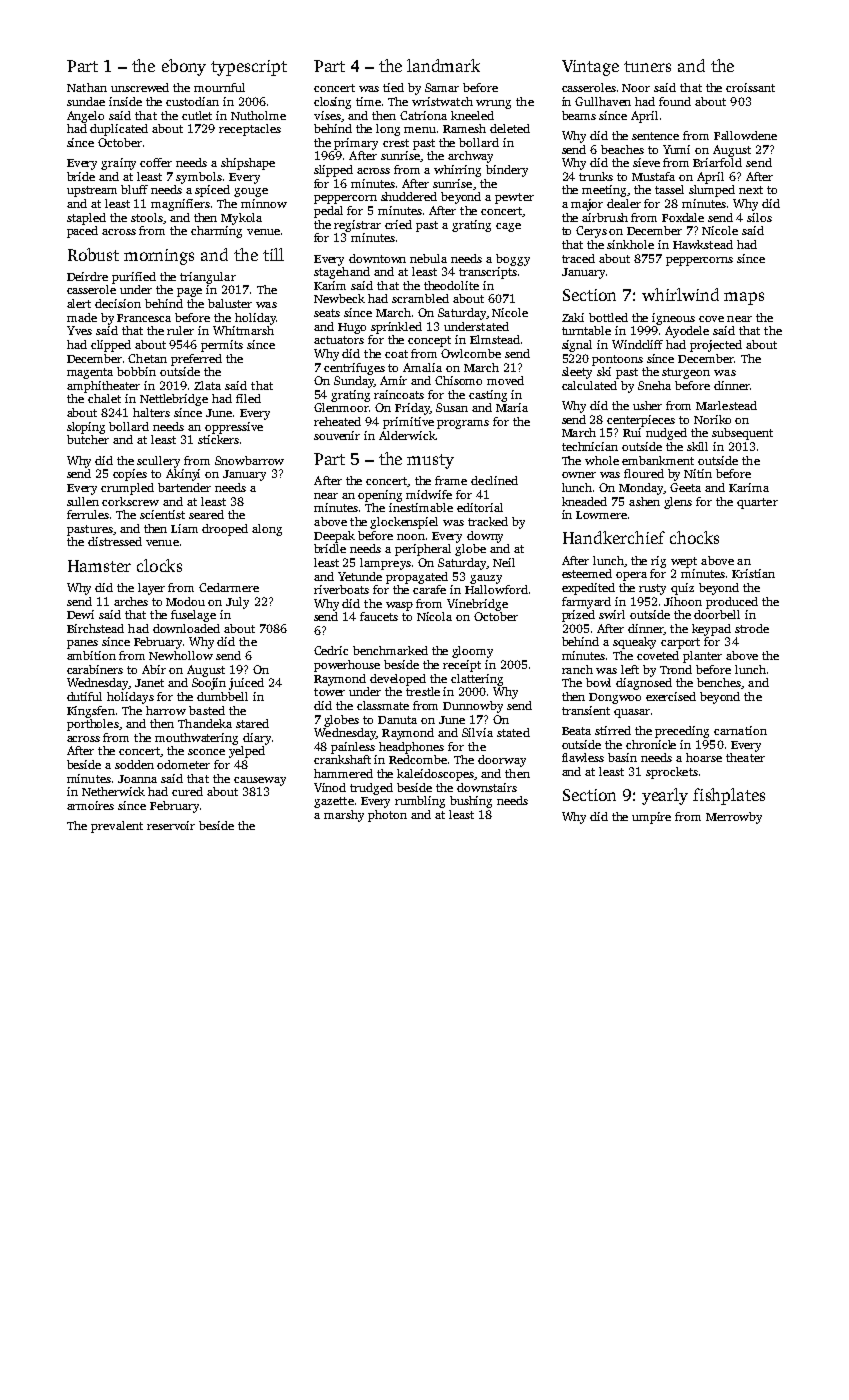  I want to click on centrifuges, so click(354, 369).
